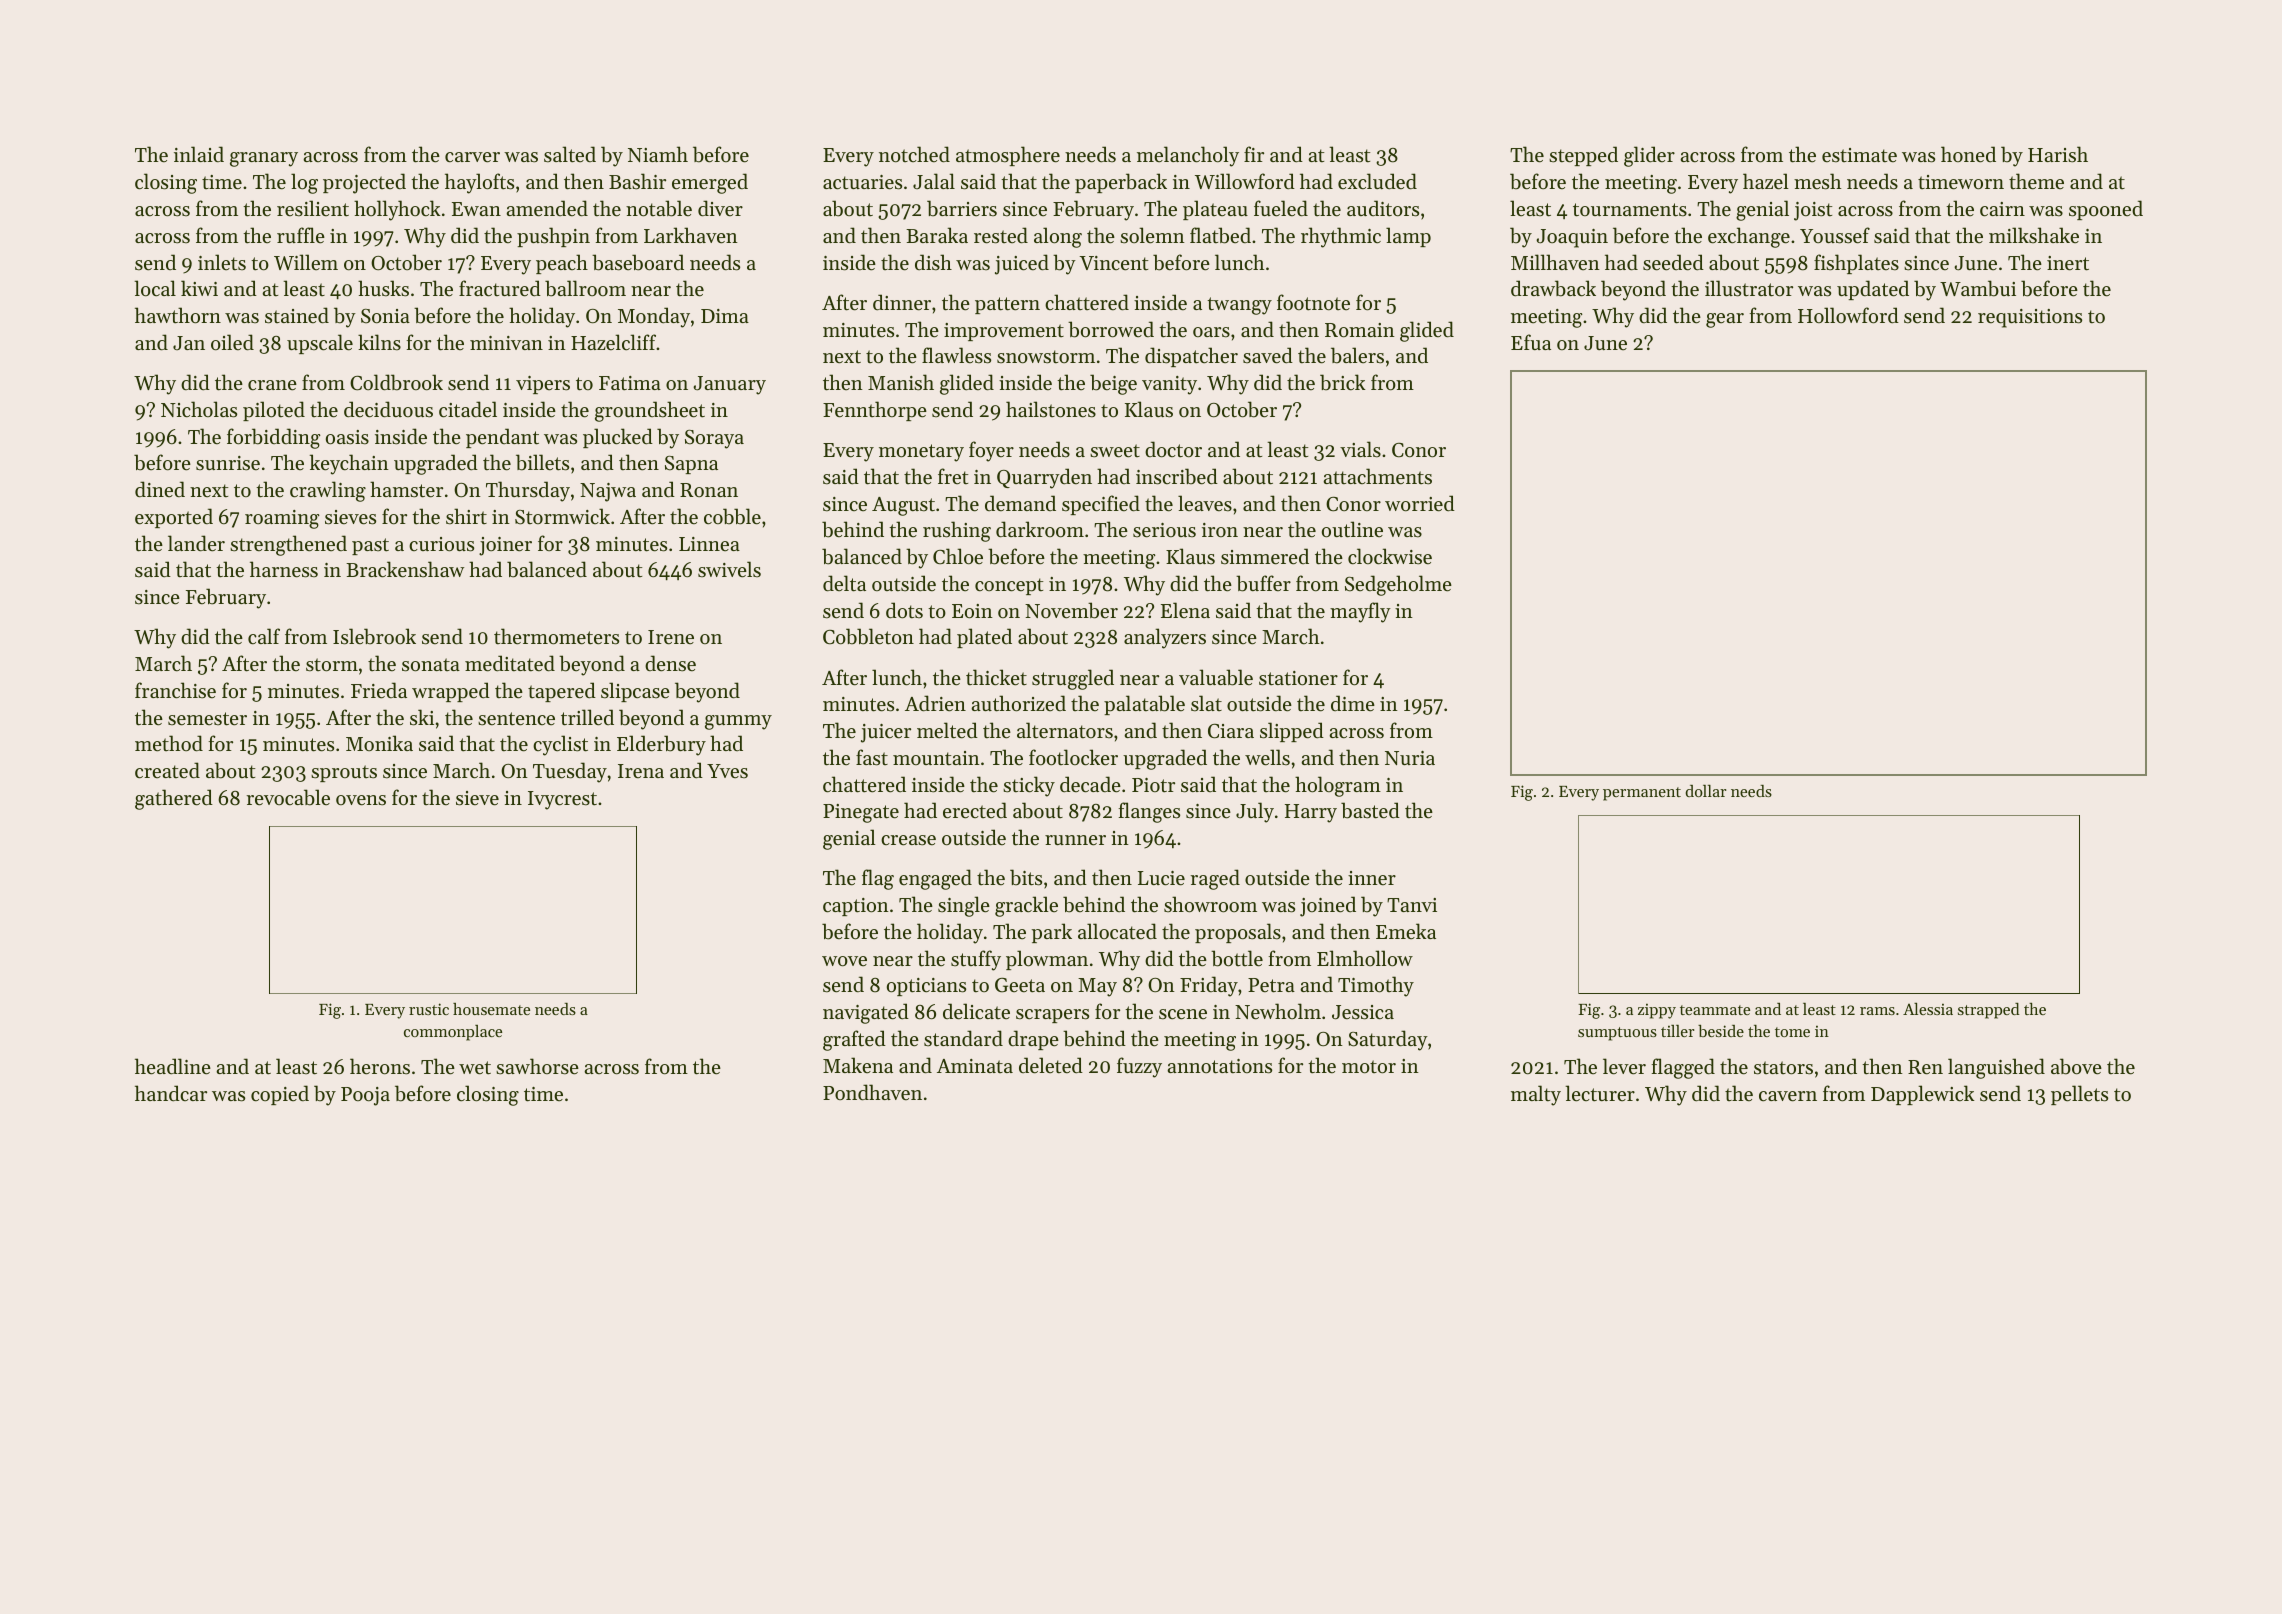 The image size is (2282, 1614). What do you see at coordinates (1572, 238) in the image?
I see `Joaquin` at bounding box center [1572, 238].
